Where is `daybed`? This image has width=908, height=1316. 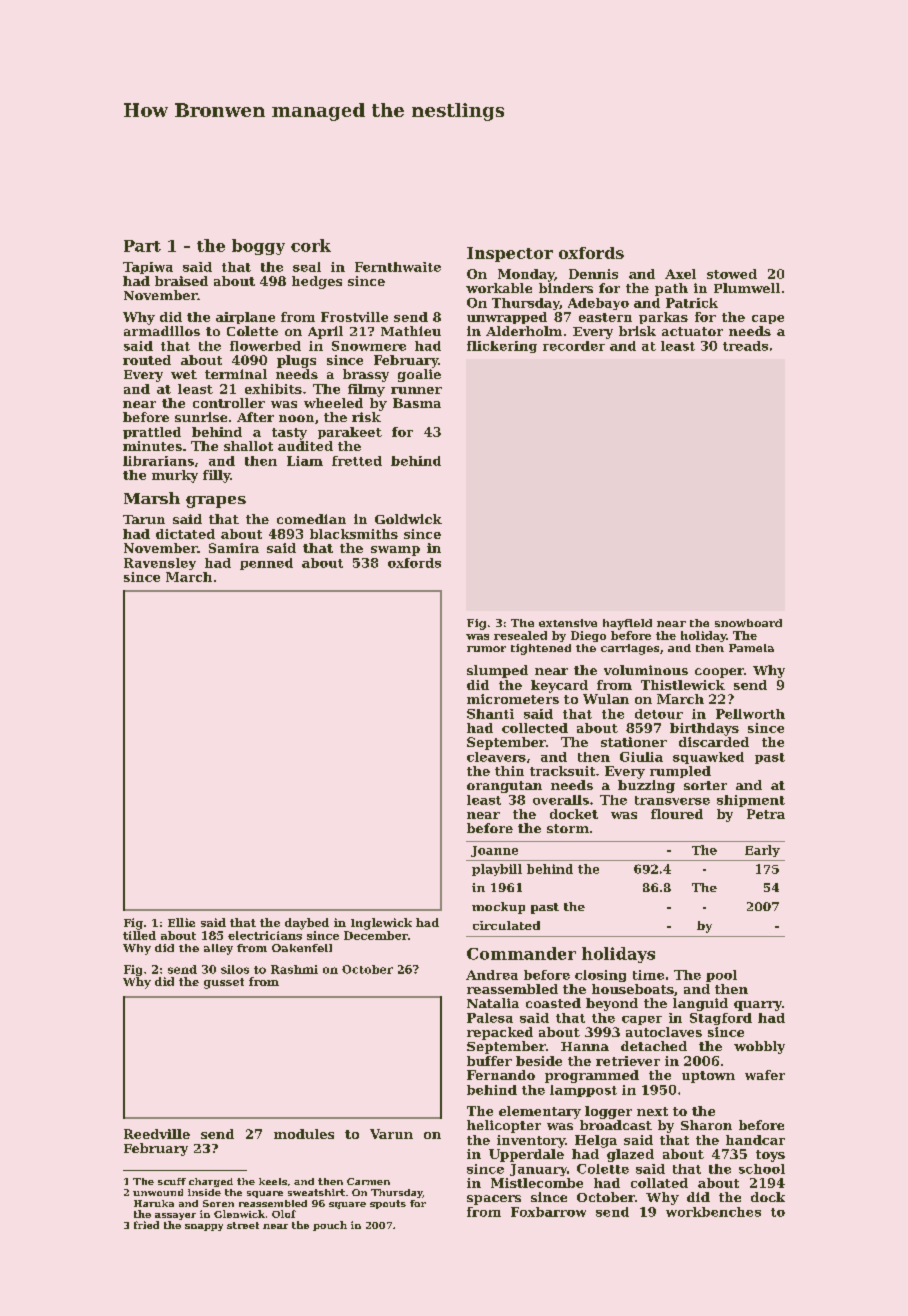 daybed is located at coordinates (307, 924).
